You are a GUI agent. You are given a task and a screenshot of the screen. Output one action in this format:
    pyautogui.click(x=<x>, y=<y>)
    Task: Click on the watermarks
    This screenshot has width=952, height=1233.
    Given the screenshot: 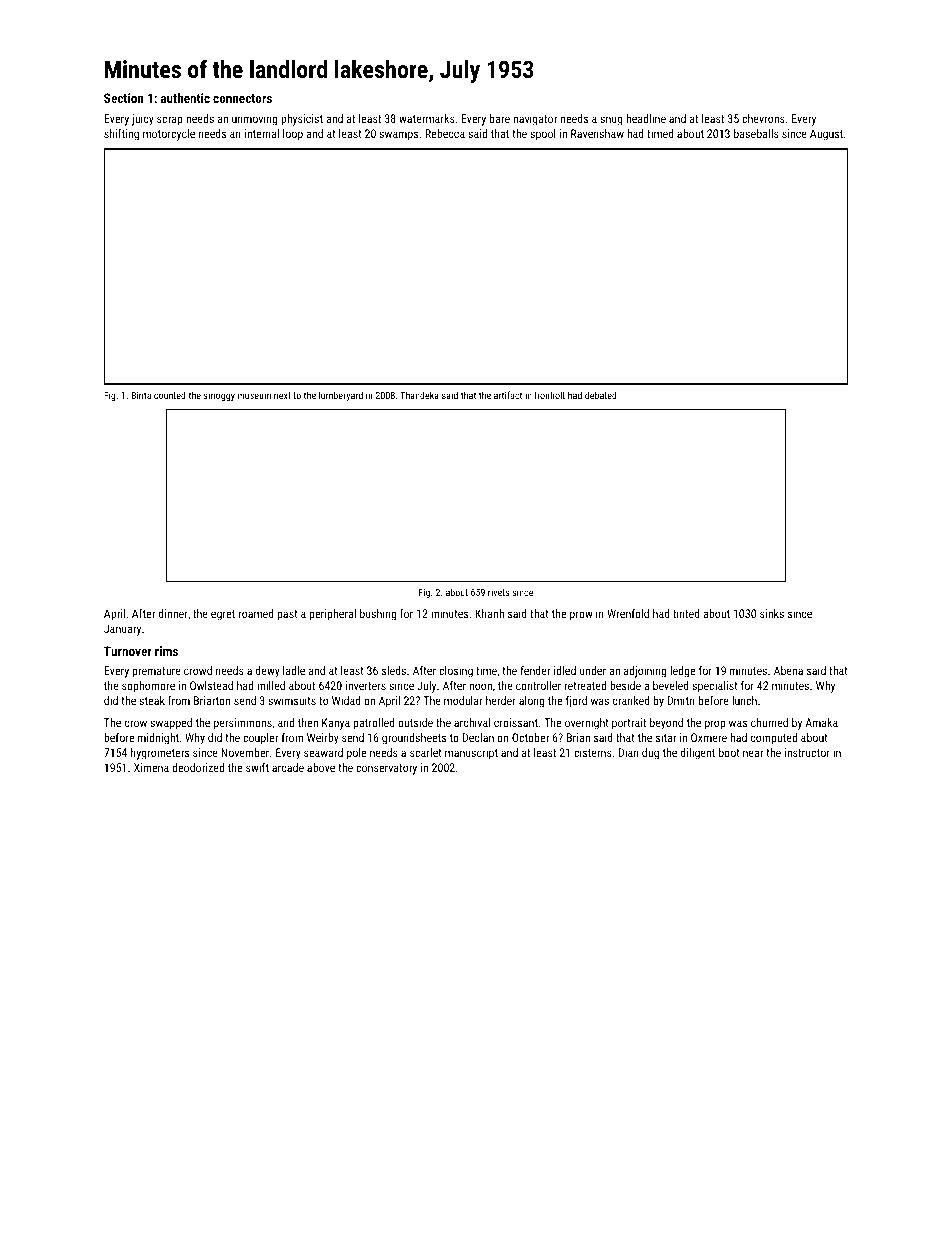 What is the action you would take?
    pyautogui.click(x=427, y=118)
